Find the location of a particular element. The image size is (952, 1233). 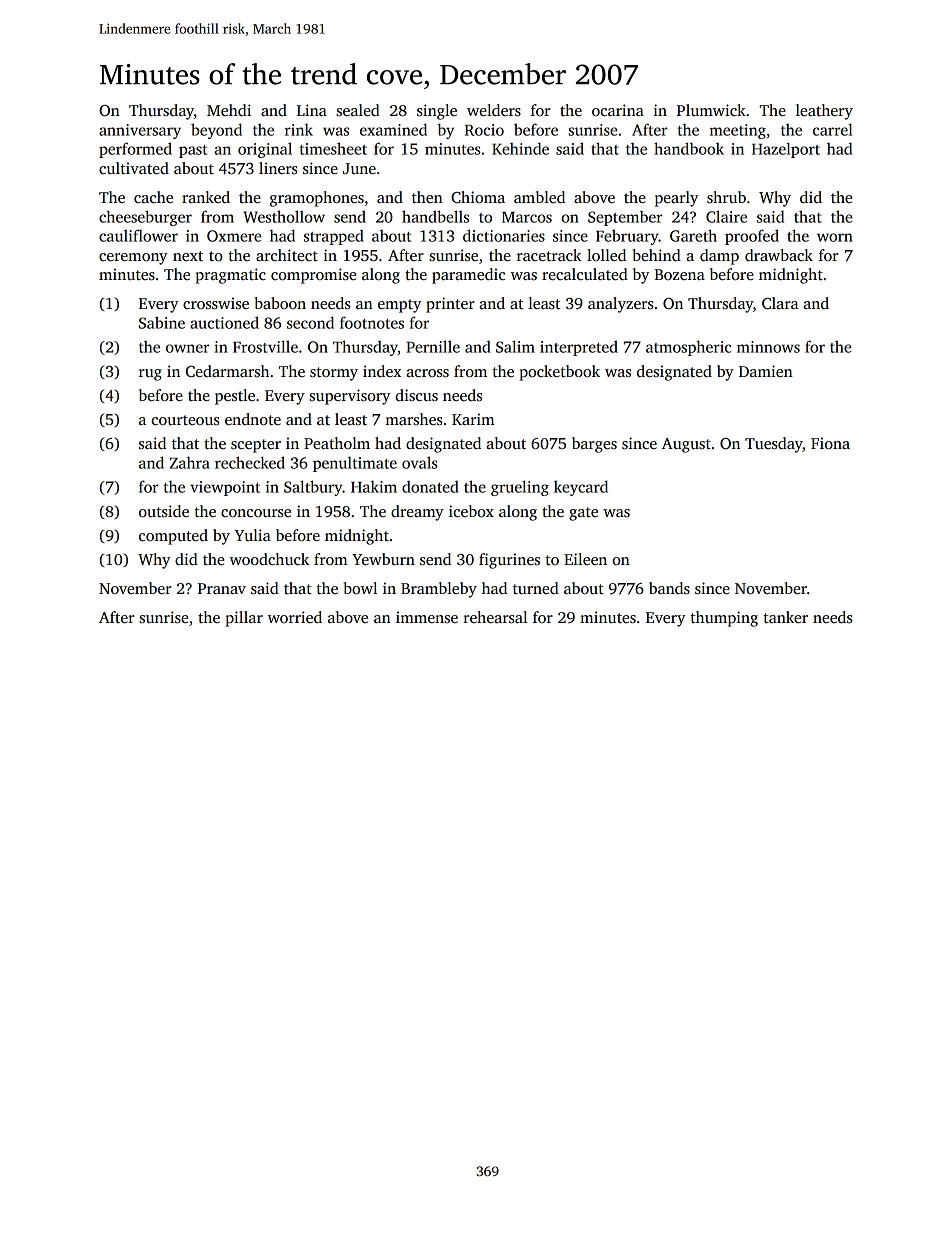

worn is located at coordinates (835, 237).
